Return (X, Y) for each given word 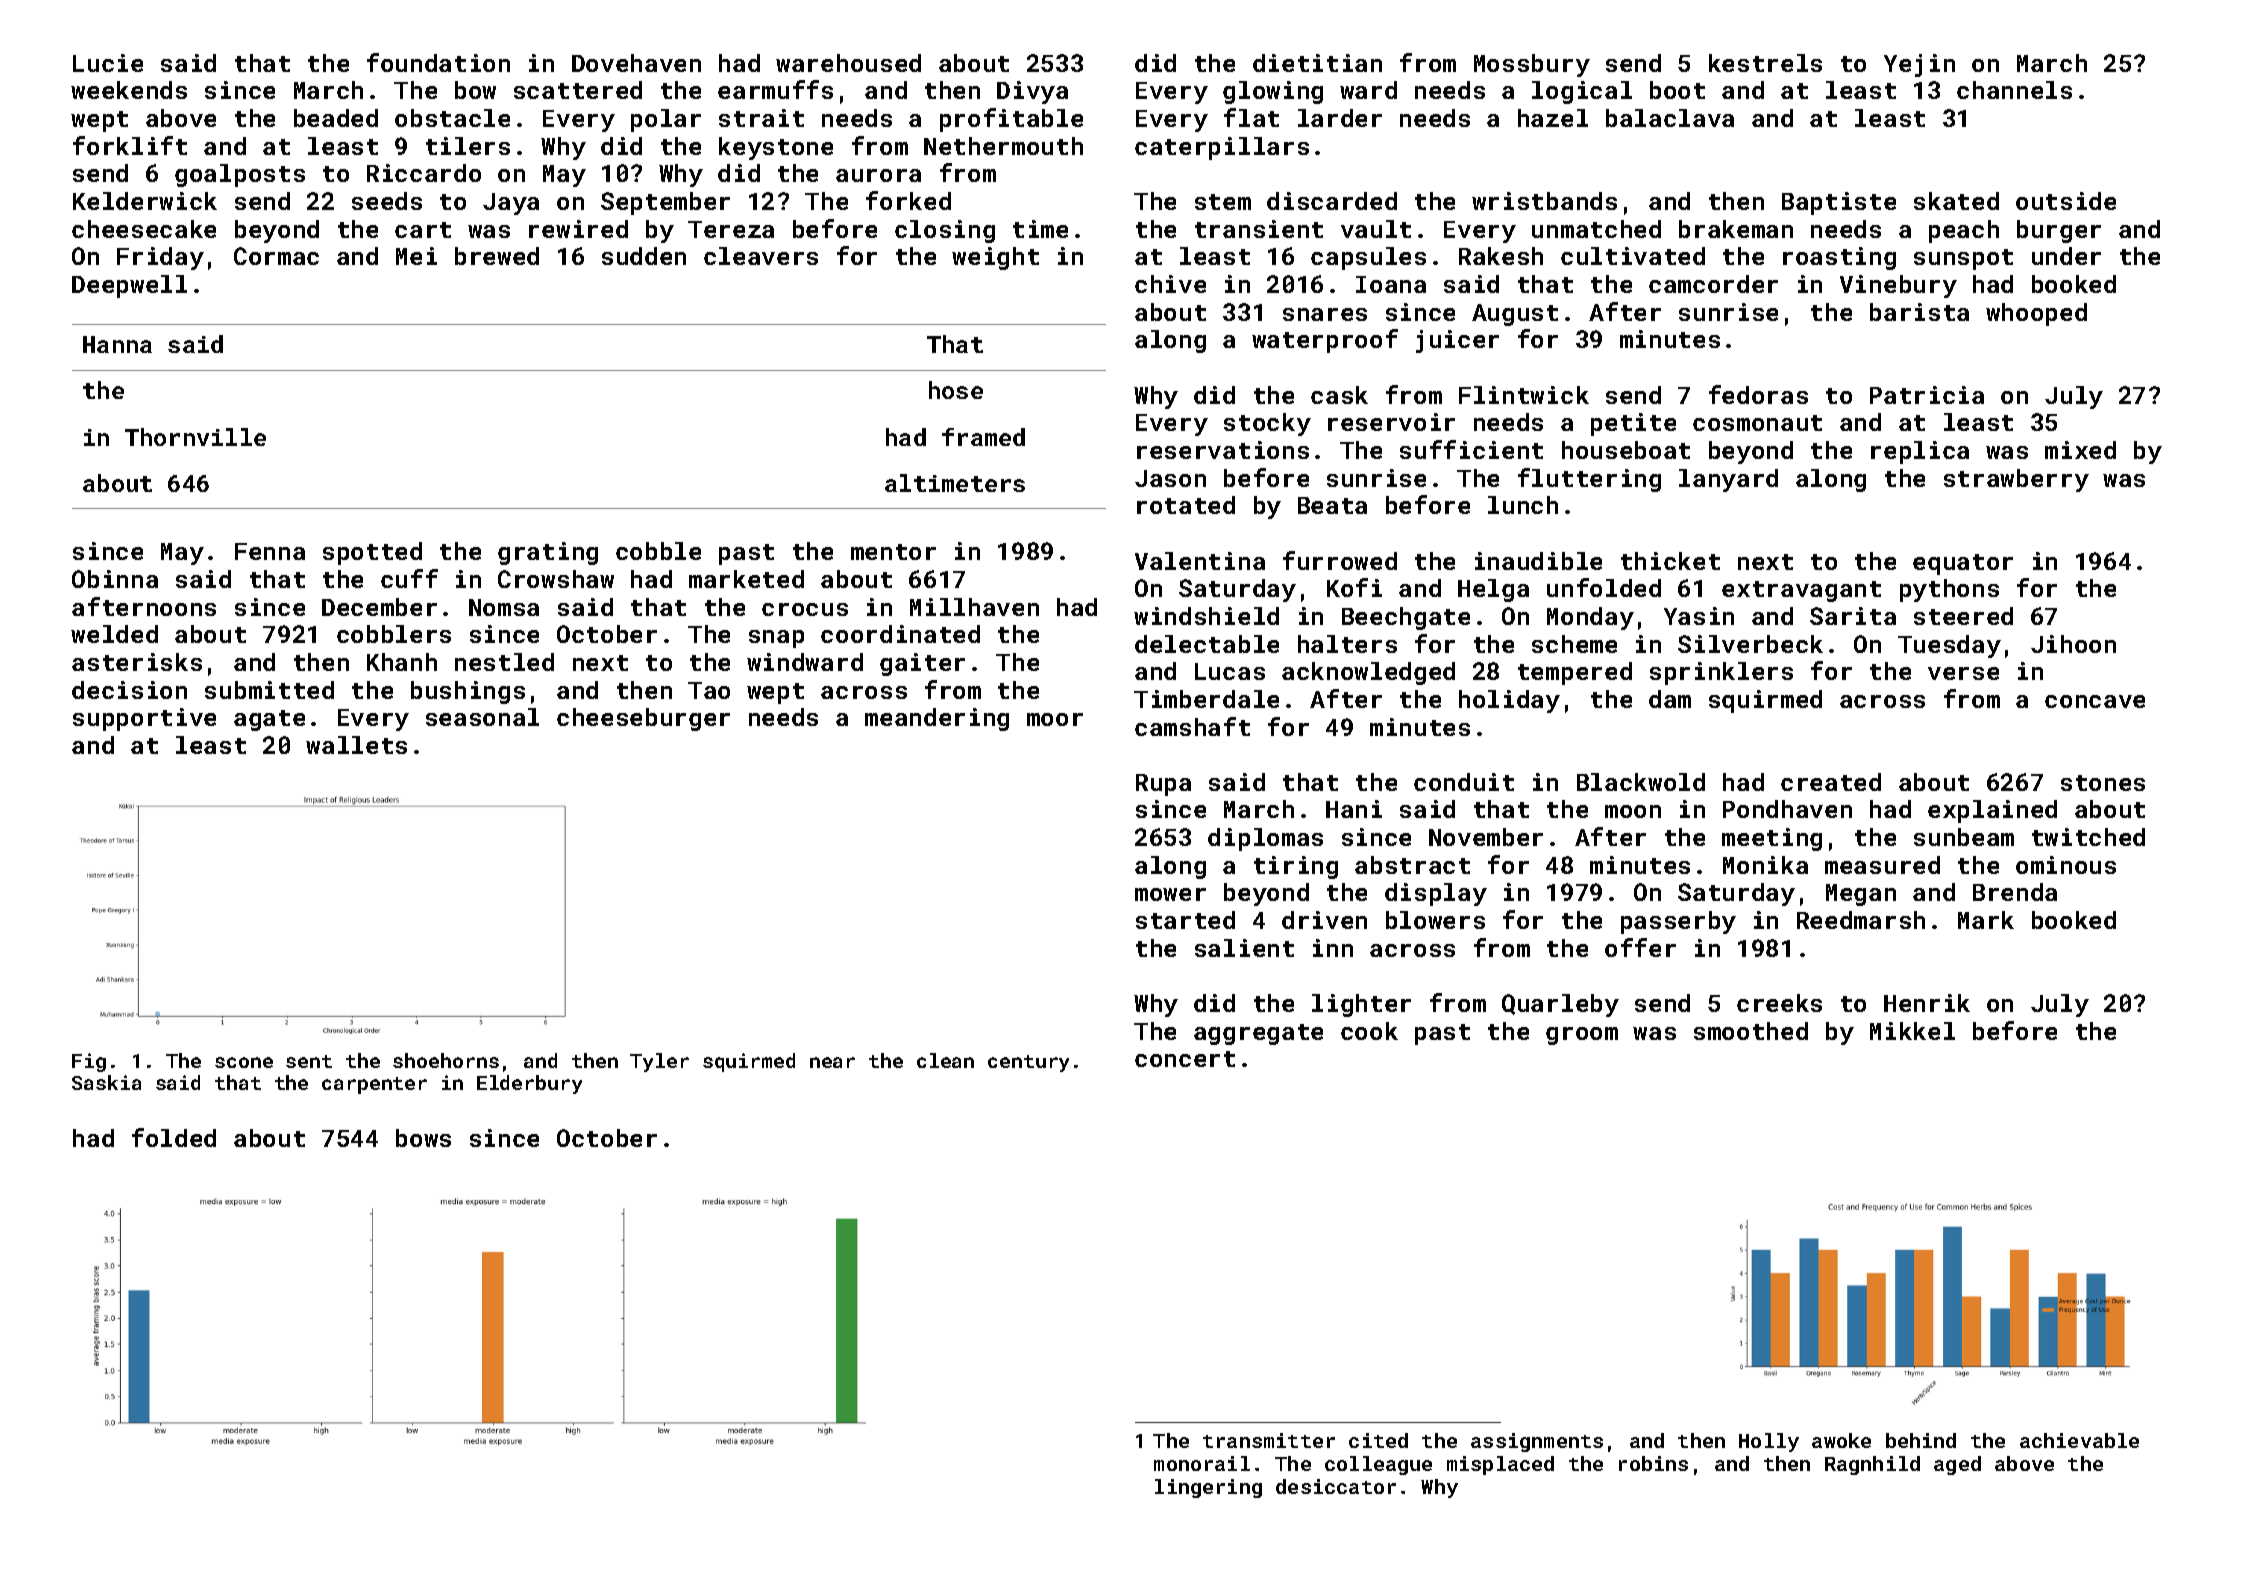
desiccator (1336, 1486)
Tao (709, 690)
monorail (1202, 1463)
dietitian (1317, 63)
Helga (1493, 590)
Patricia (1927, 395)
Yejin (1919, 65)
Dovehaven (636, 63)
